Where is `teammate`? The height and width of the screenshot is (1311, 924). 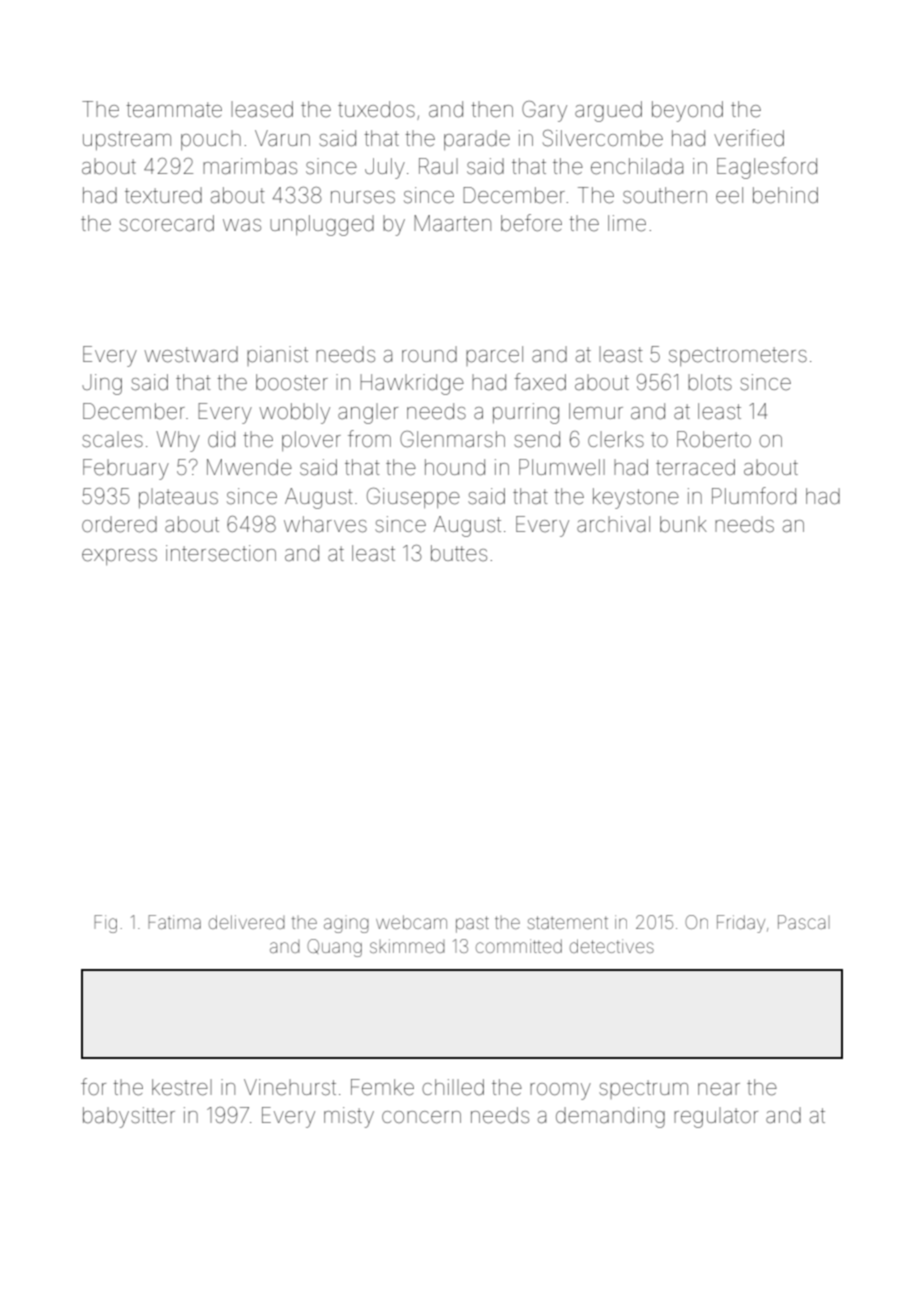 teammate is located at coordinates (174, 110).
